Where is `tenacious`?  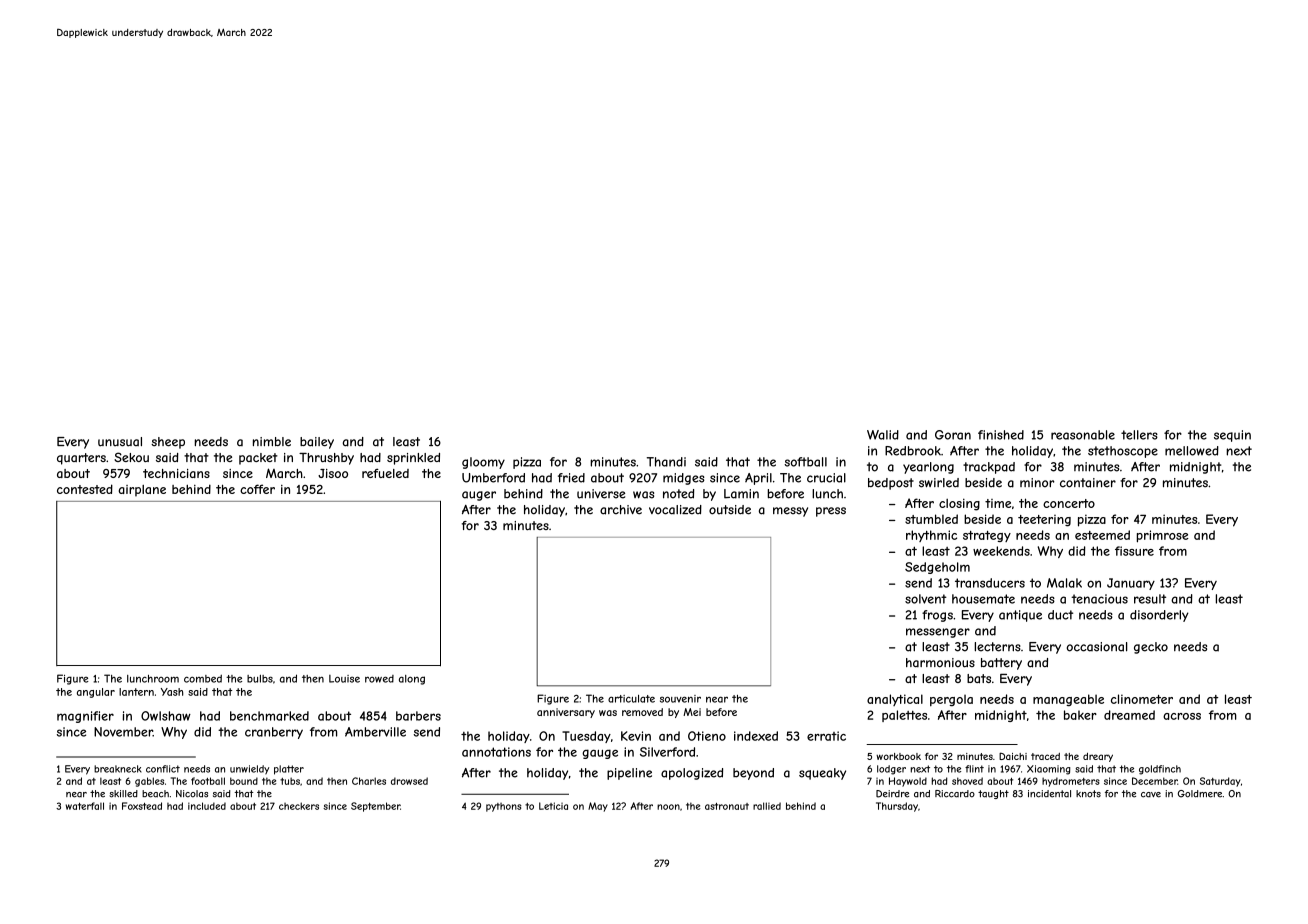 tenacious is located at coordinates (1099, 599).
